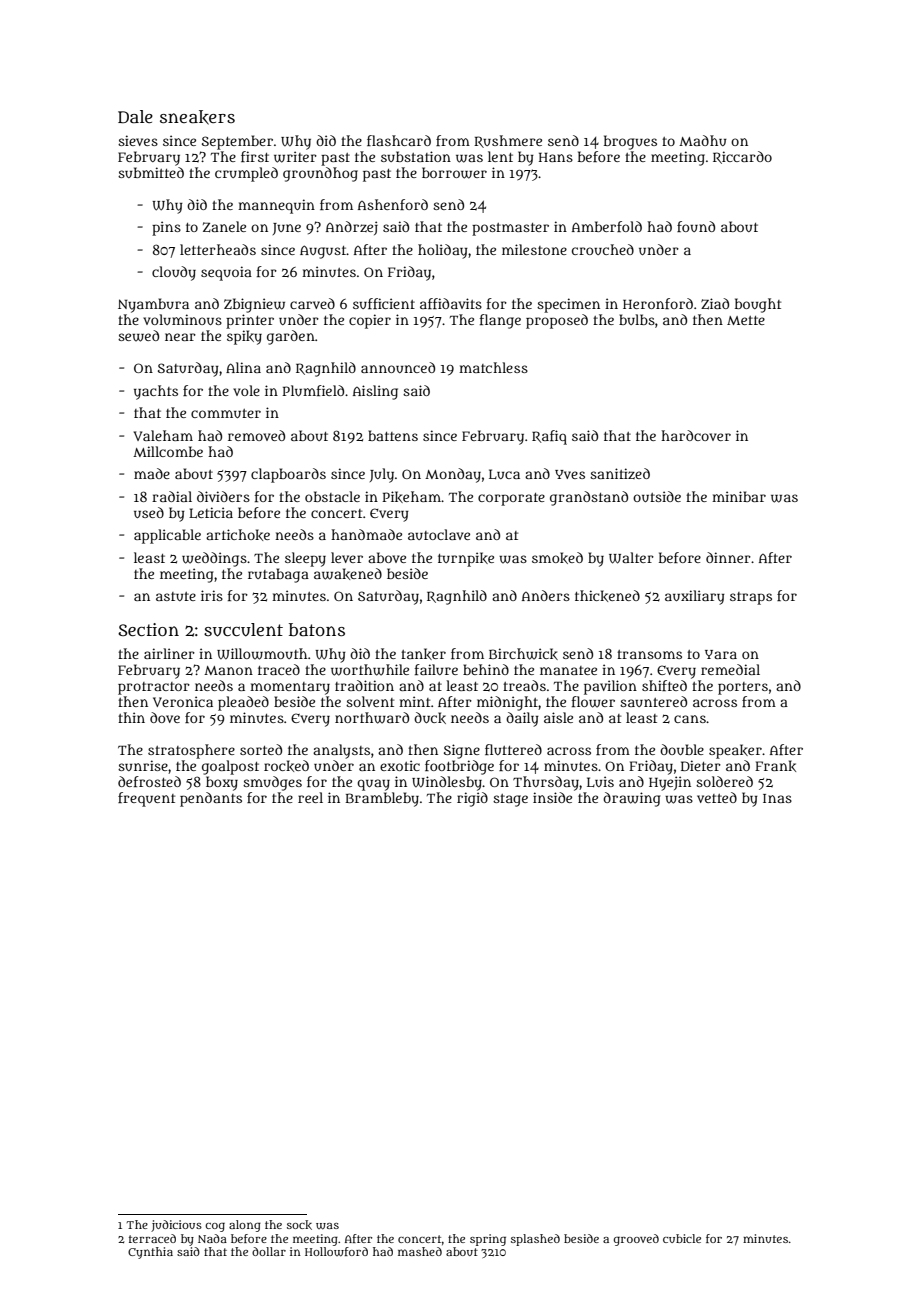 The height and width of the screenshot is (1308, 924). I want to click on carved, so click(312, 303).
